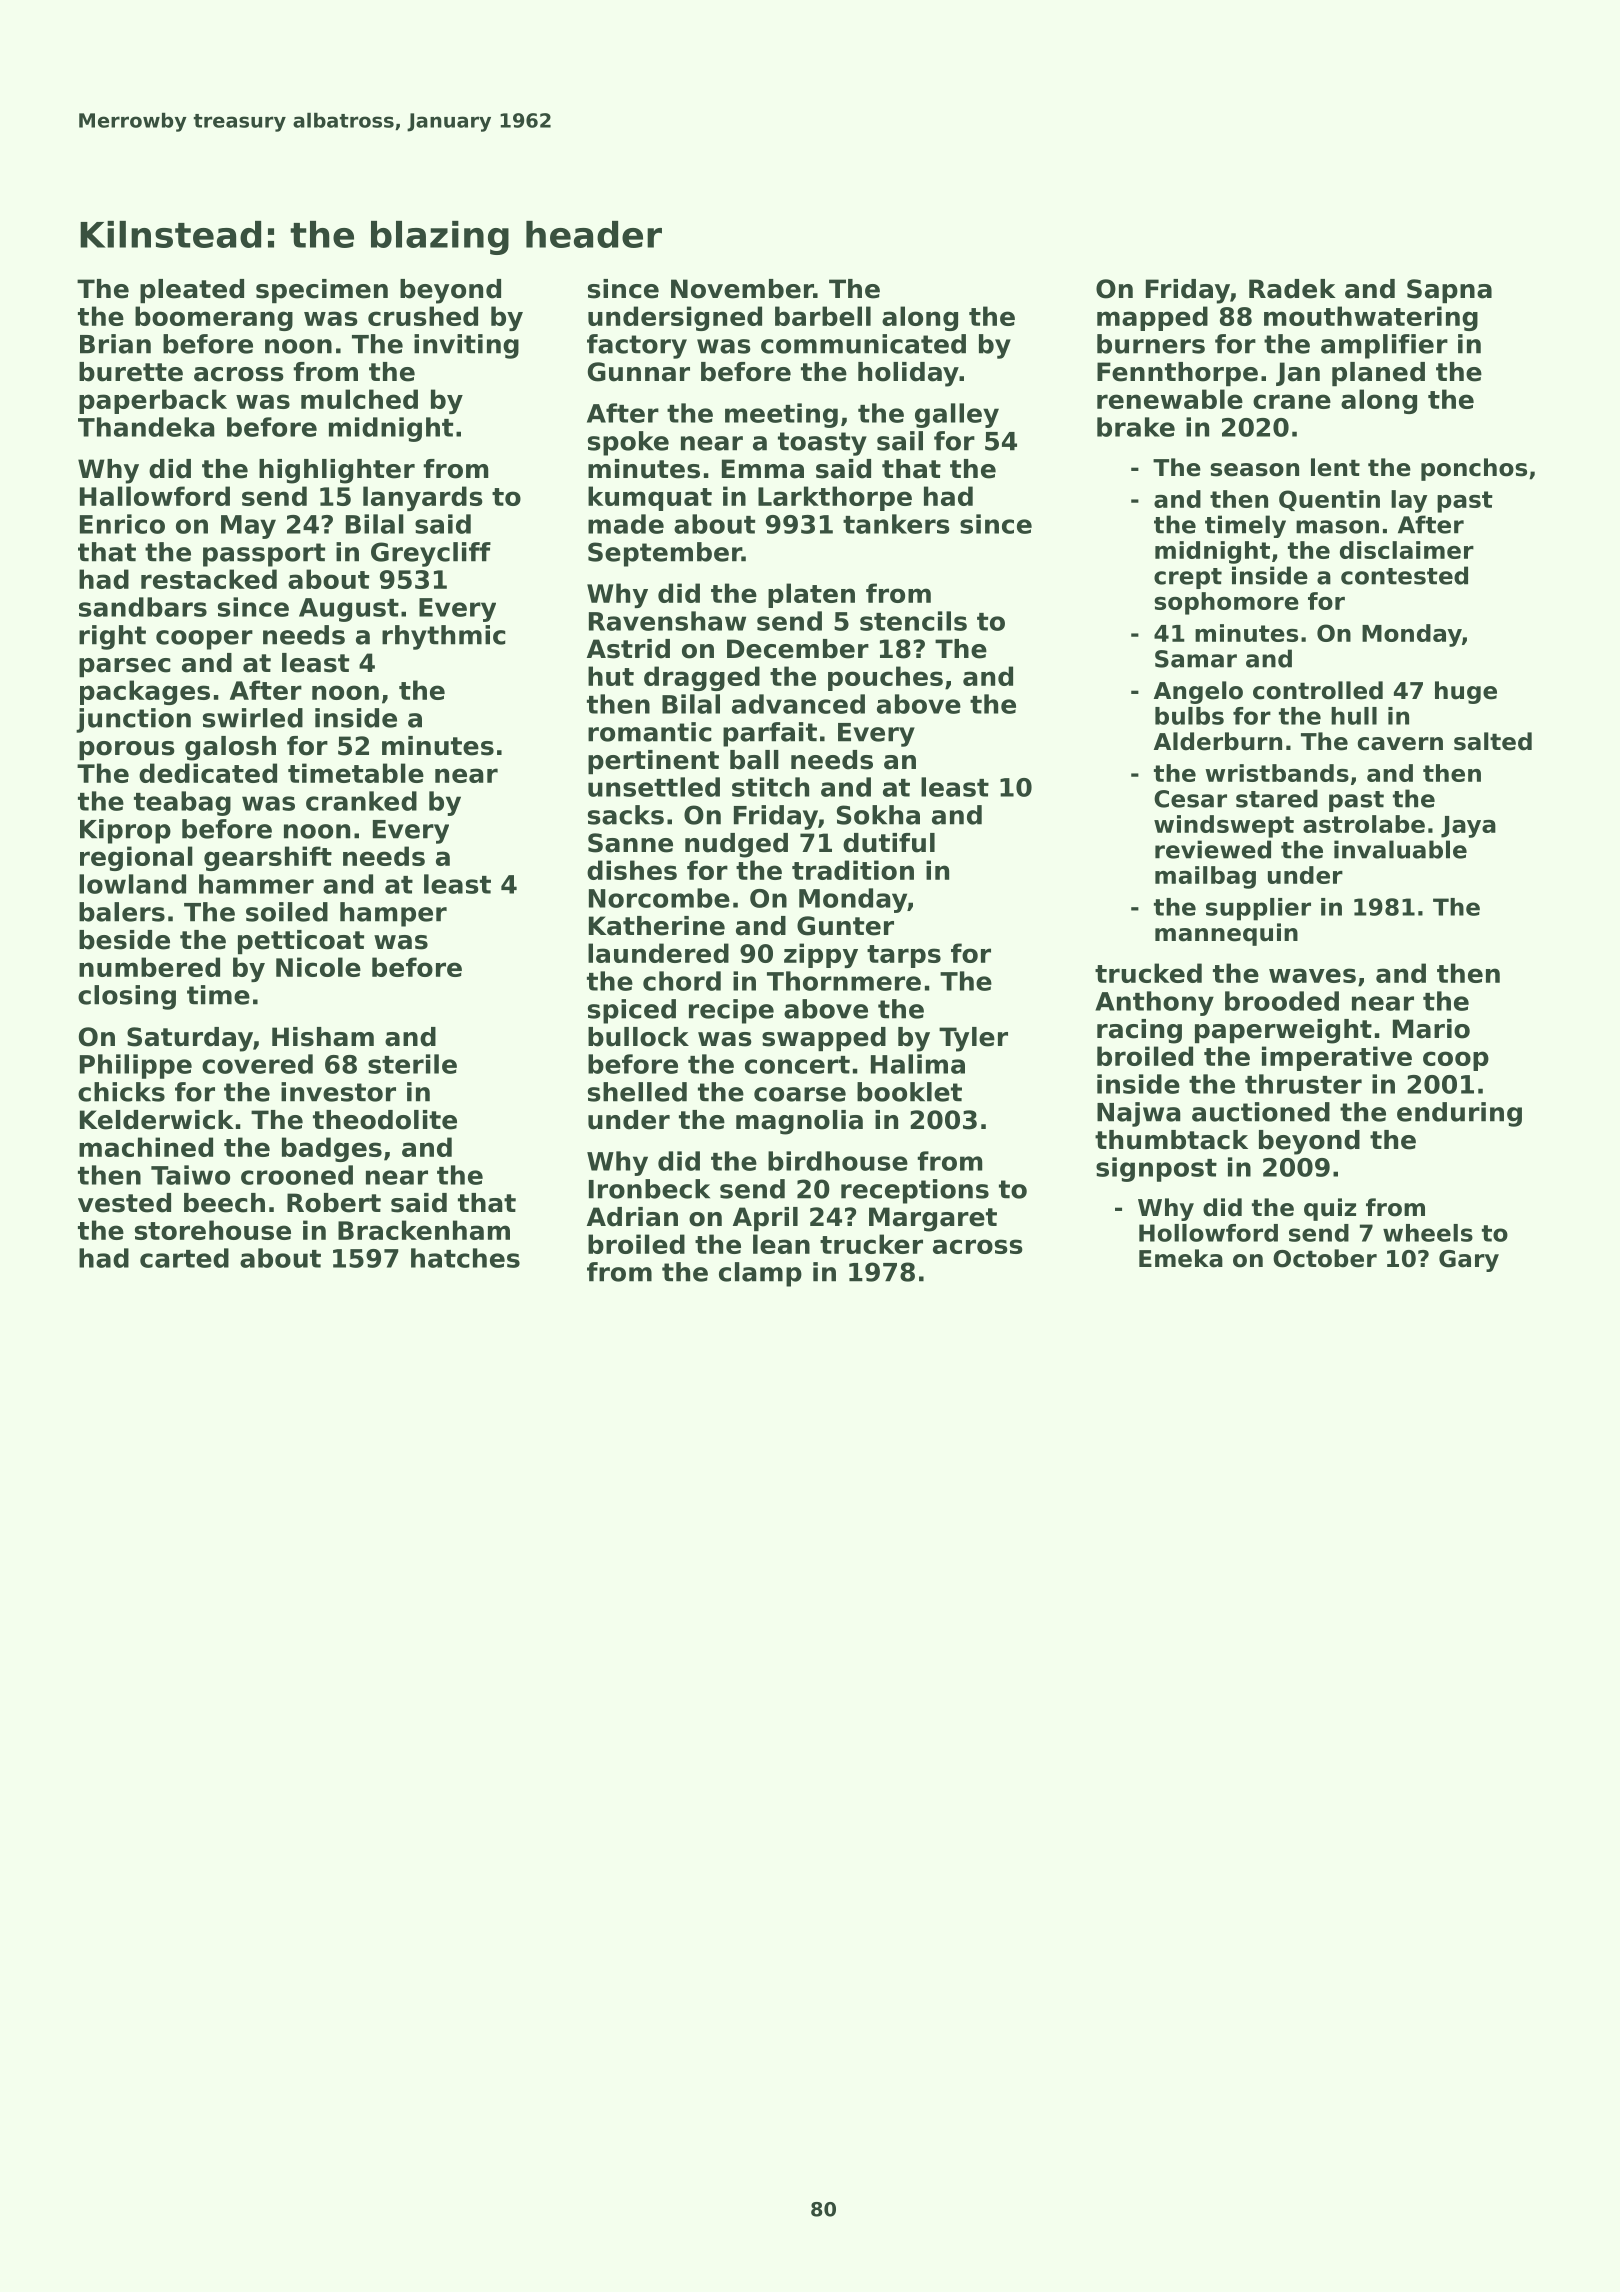 This screenshot has height=2292, width=1620. I want to click on barbell, so click(823, 316).
